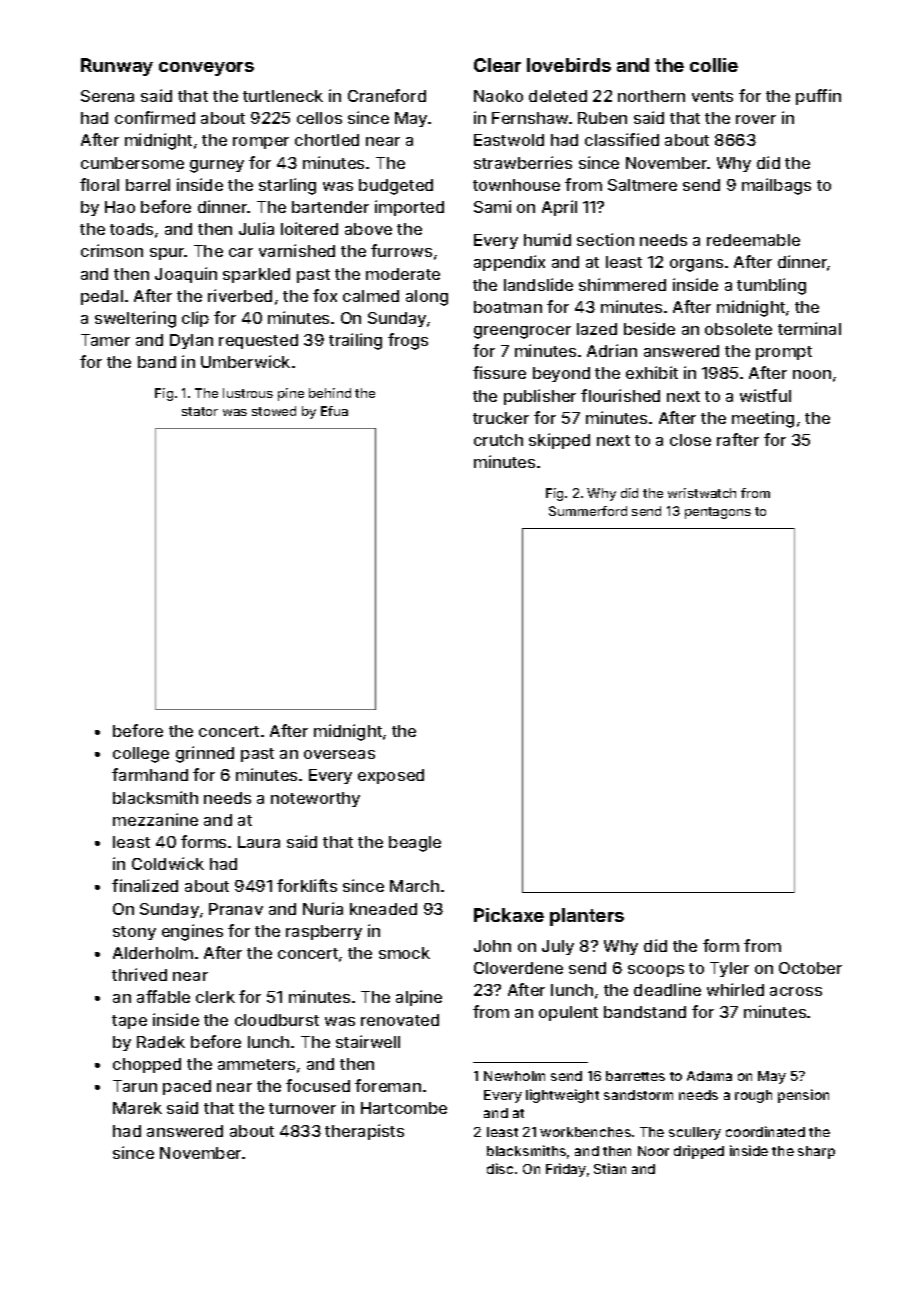 The width and height of the document is (924, 1314). I want to click on barrel, so click(148, 185).
